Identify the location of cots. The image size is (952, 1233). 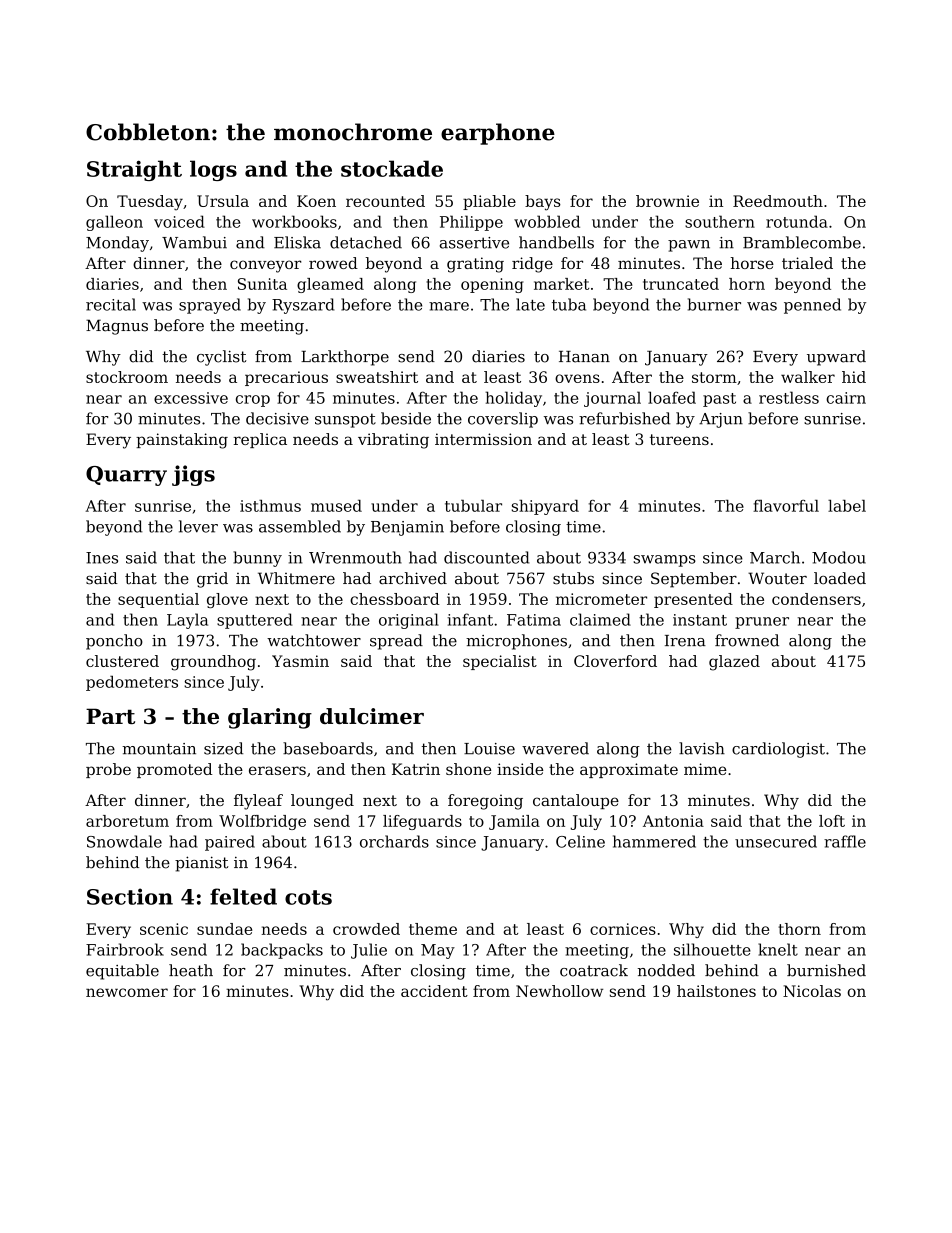
(308, 897).
